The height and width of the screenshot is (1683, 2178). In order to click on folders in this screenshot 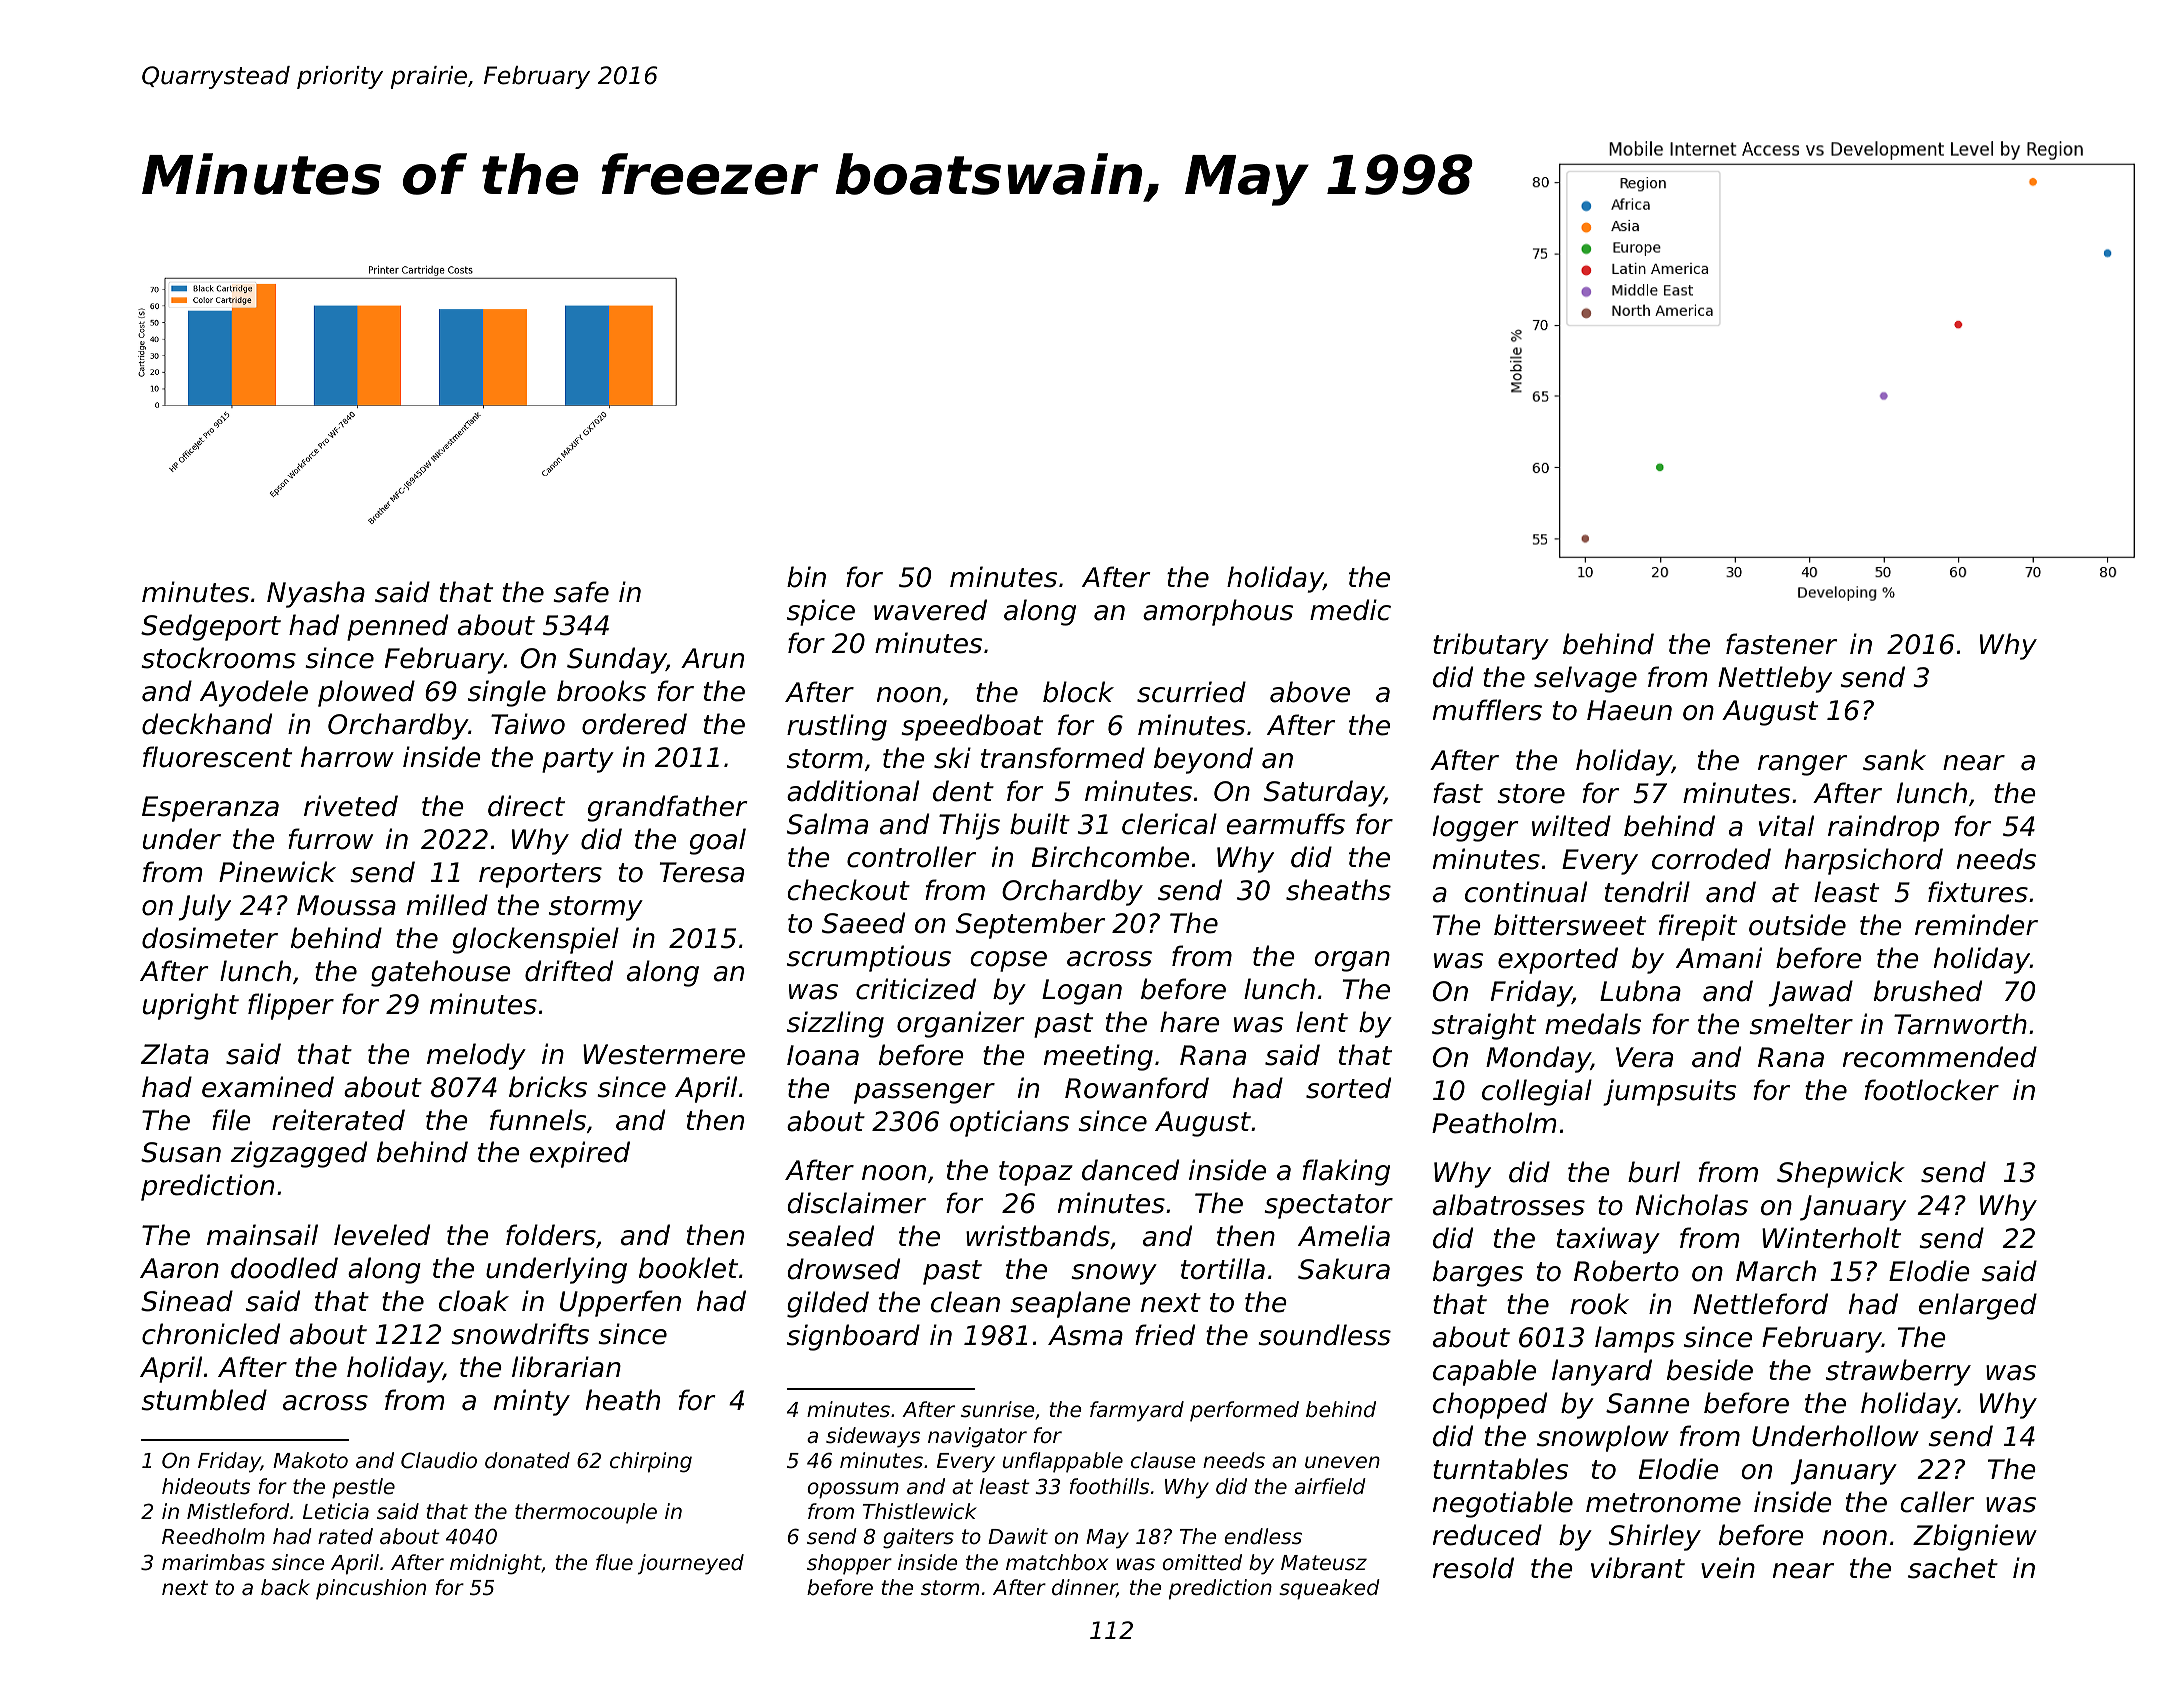, I will do `click(551, 1235)`.
